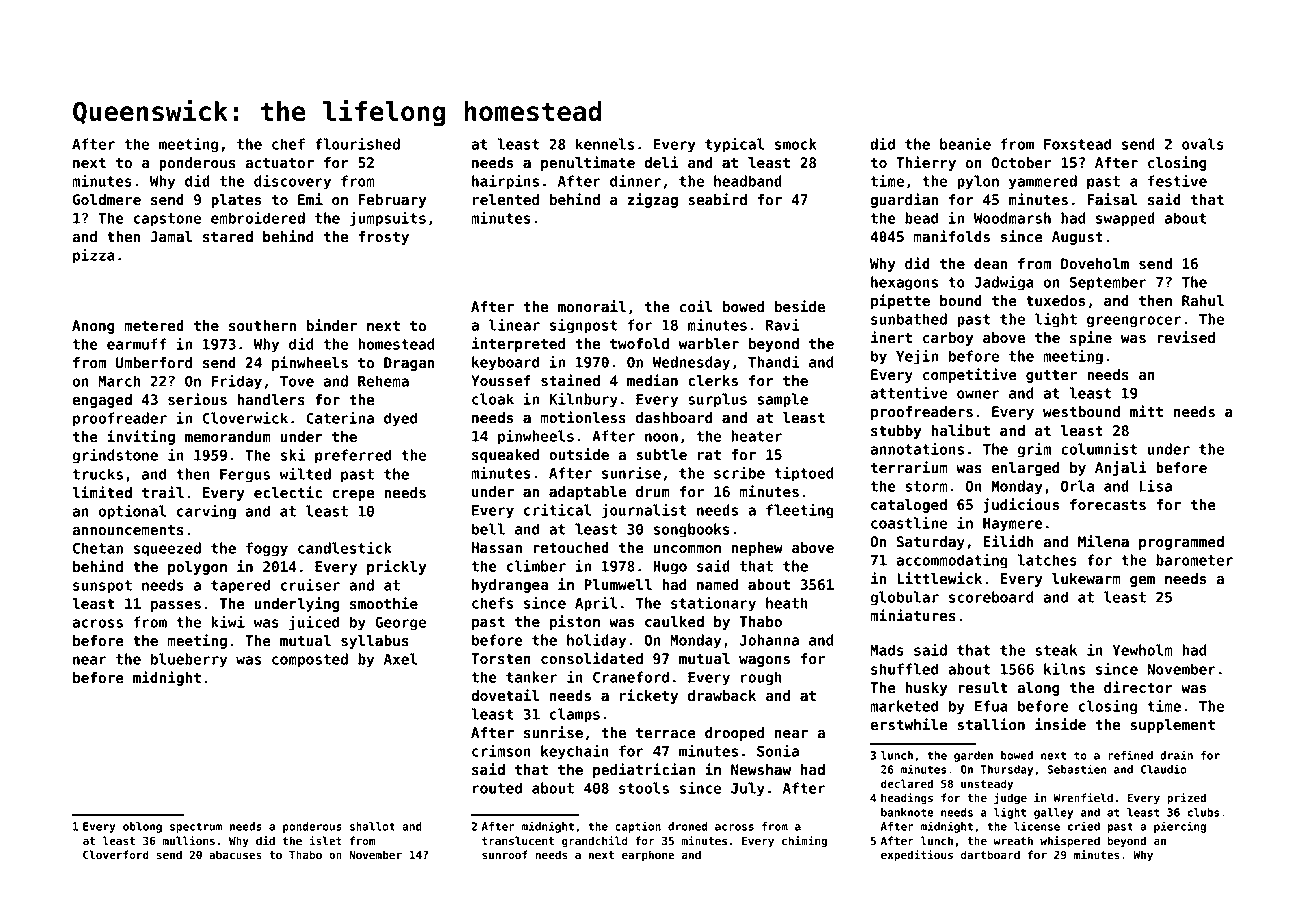 The width and height of the screenshot is (1308, 924). What do you see at coordinates (197, 568) in the screenshot?
I see `polygon` at bounding box center [197, 568].
